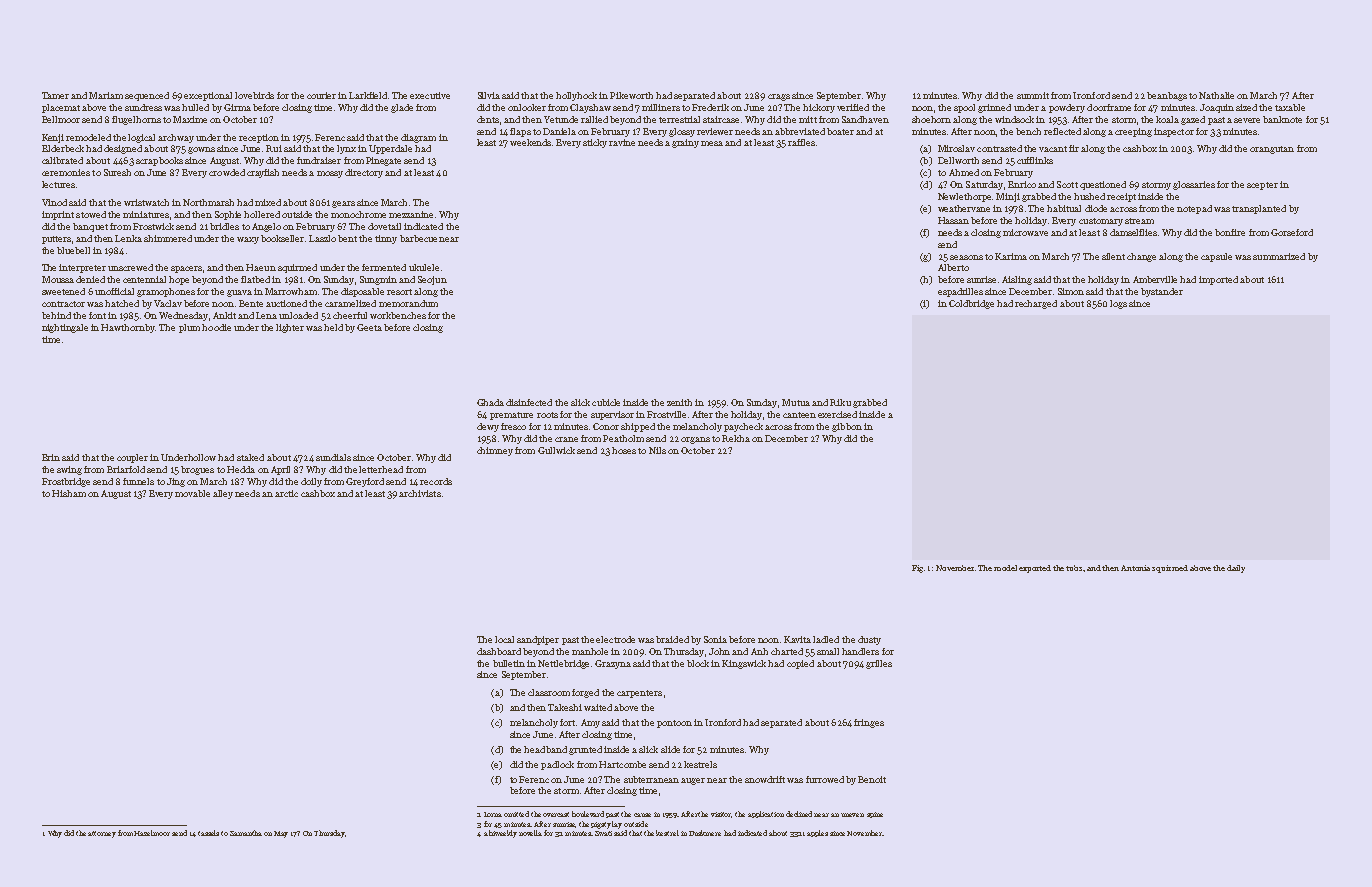 This page has width=1372, height=887. What do you see at coordinates (1236, 569) in the page?
I see `daily` at bounding box center [1236, 569].
